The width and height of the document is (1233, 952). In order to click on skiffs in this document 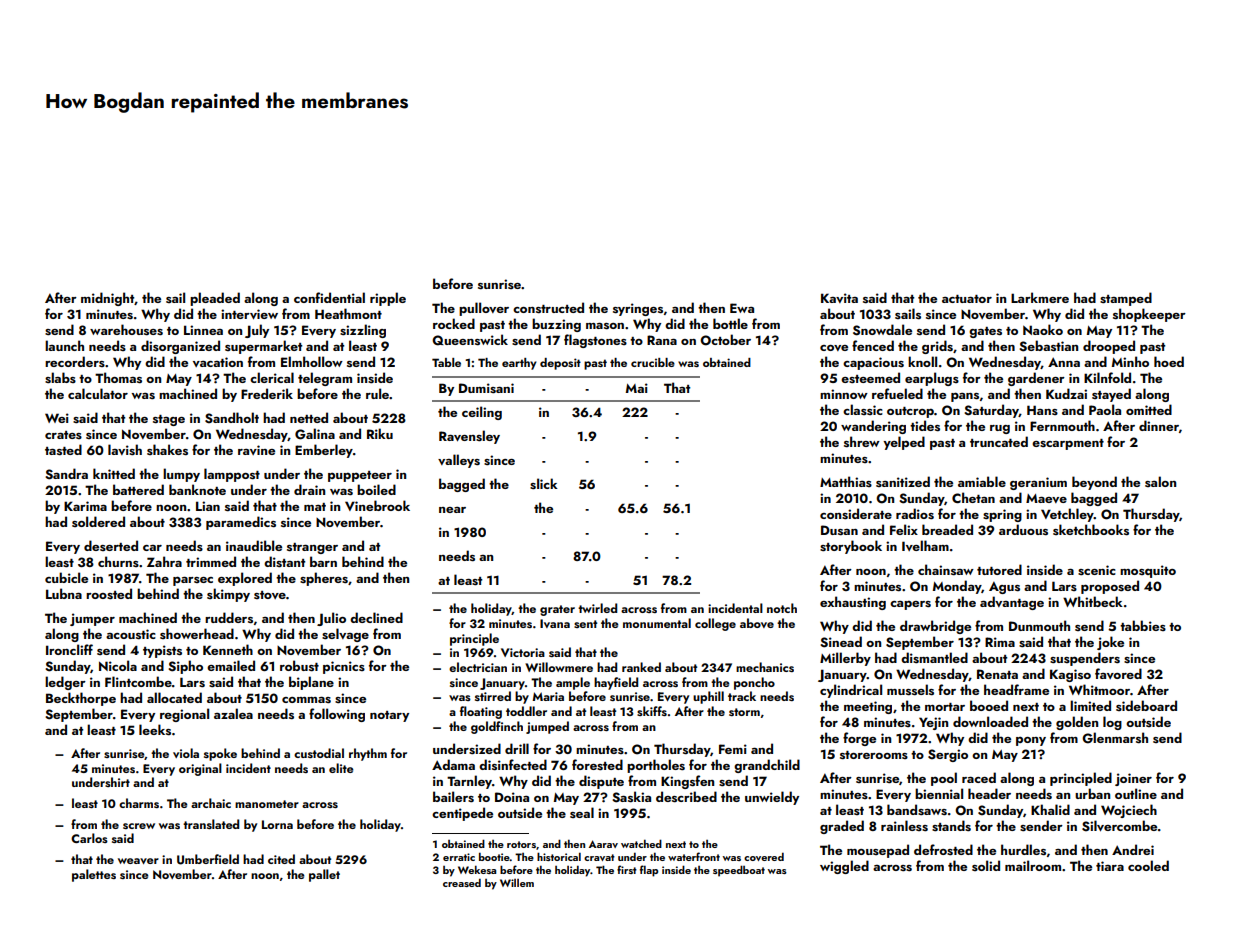, I will do `click(652, 711)`.
